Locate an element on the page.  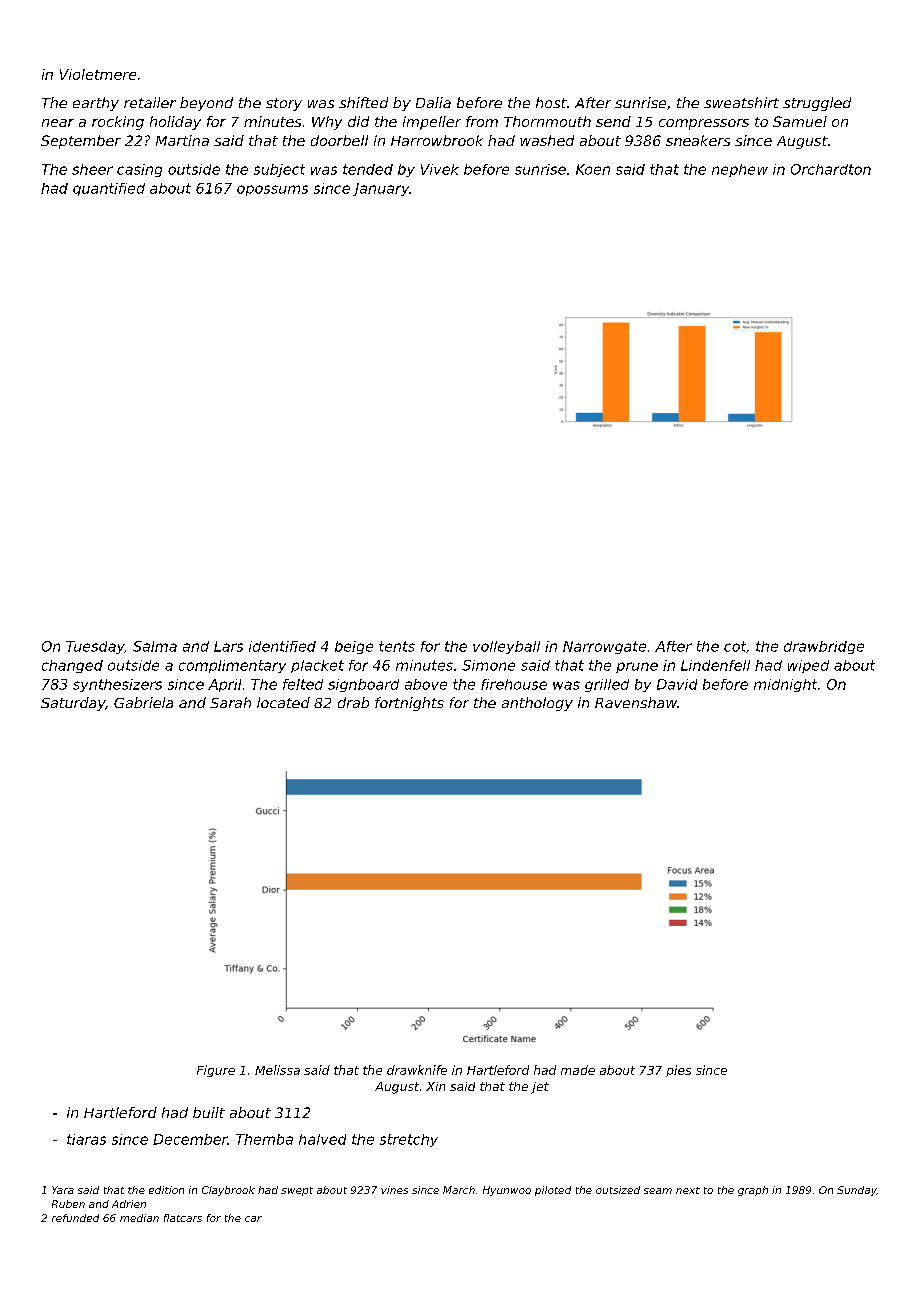
Lars is located at coordinates (228, 646).
